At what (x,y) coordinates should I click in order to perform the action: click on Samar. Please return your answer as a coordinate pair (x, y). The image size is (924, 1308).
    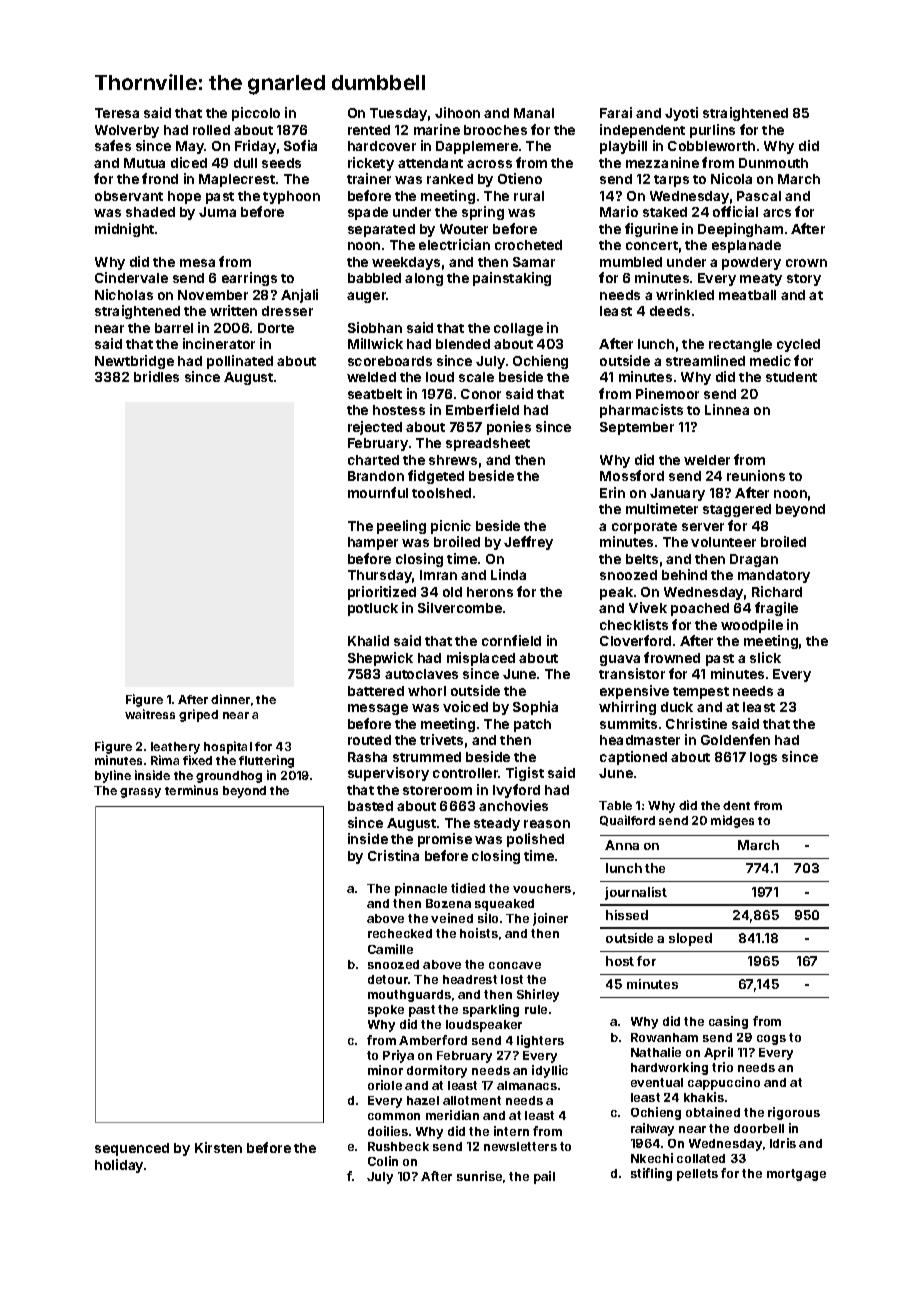
    Looking at the image, I should click on (534, 262).
